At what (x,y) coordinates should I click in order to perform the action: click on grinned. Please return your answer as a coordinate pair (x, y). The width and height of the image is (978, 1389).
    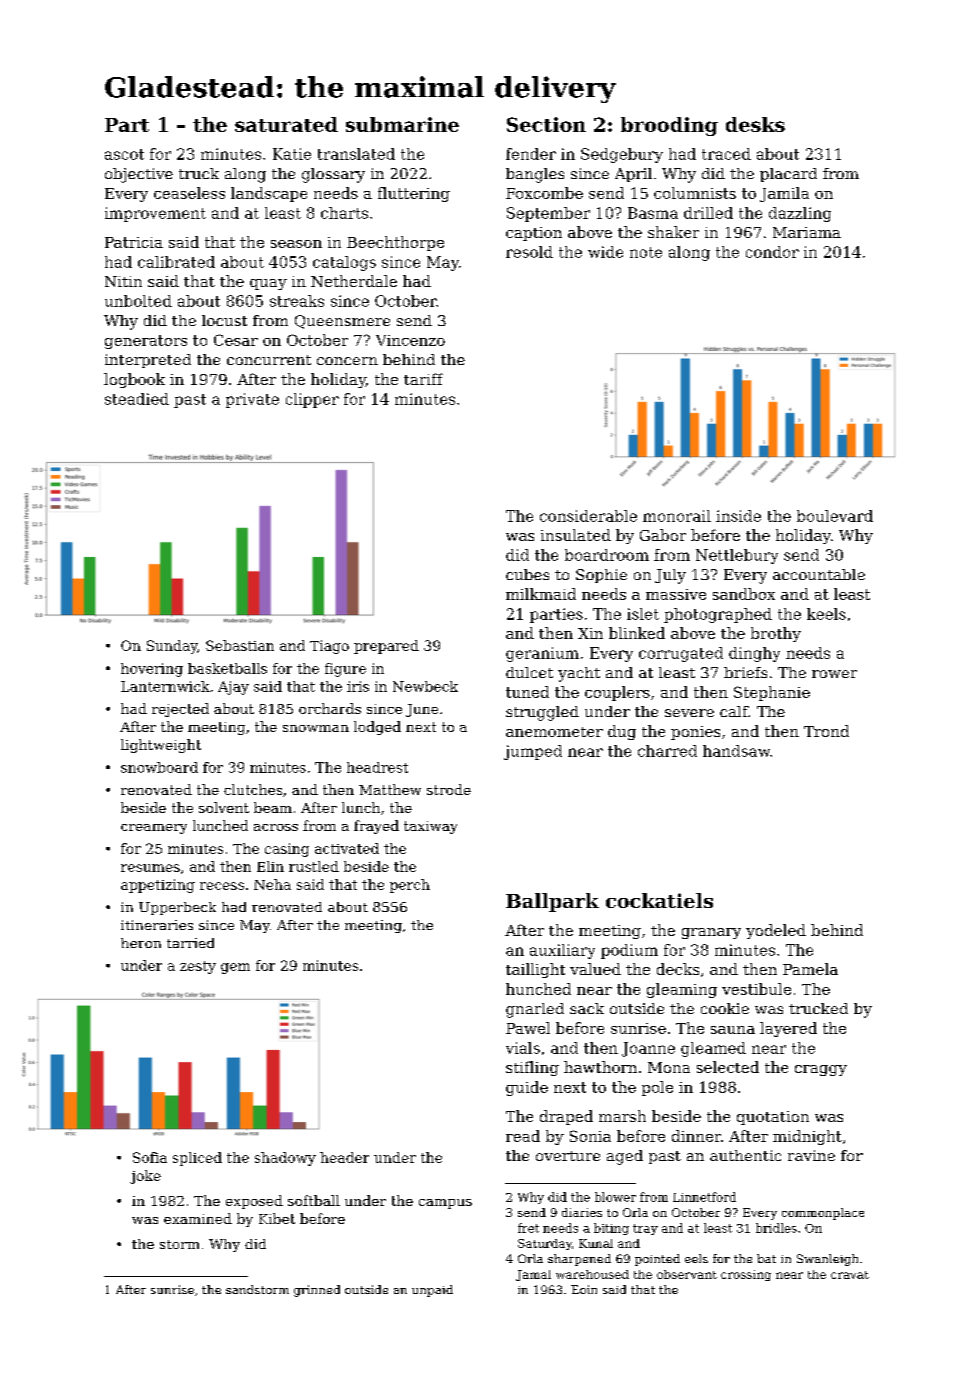
    Looking at the image, I should click on (317, 1291).
